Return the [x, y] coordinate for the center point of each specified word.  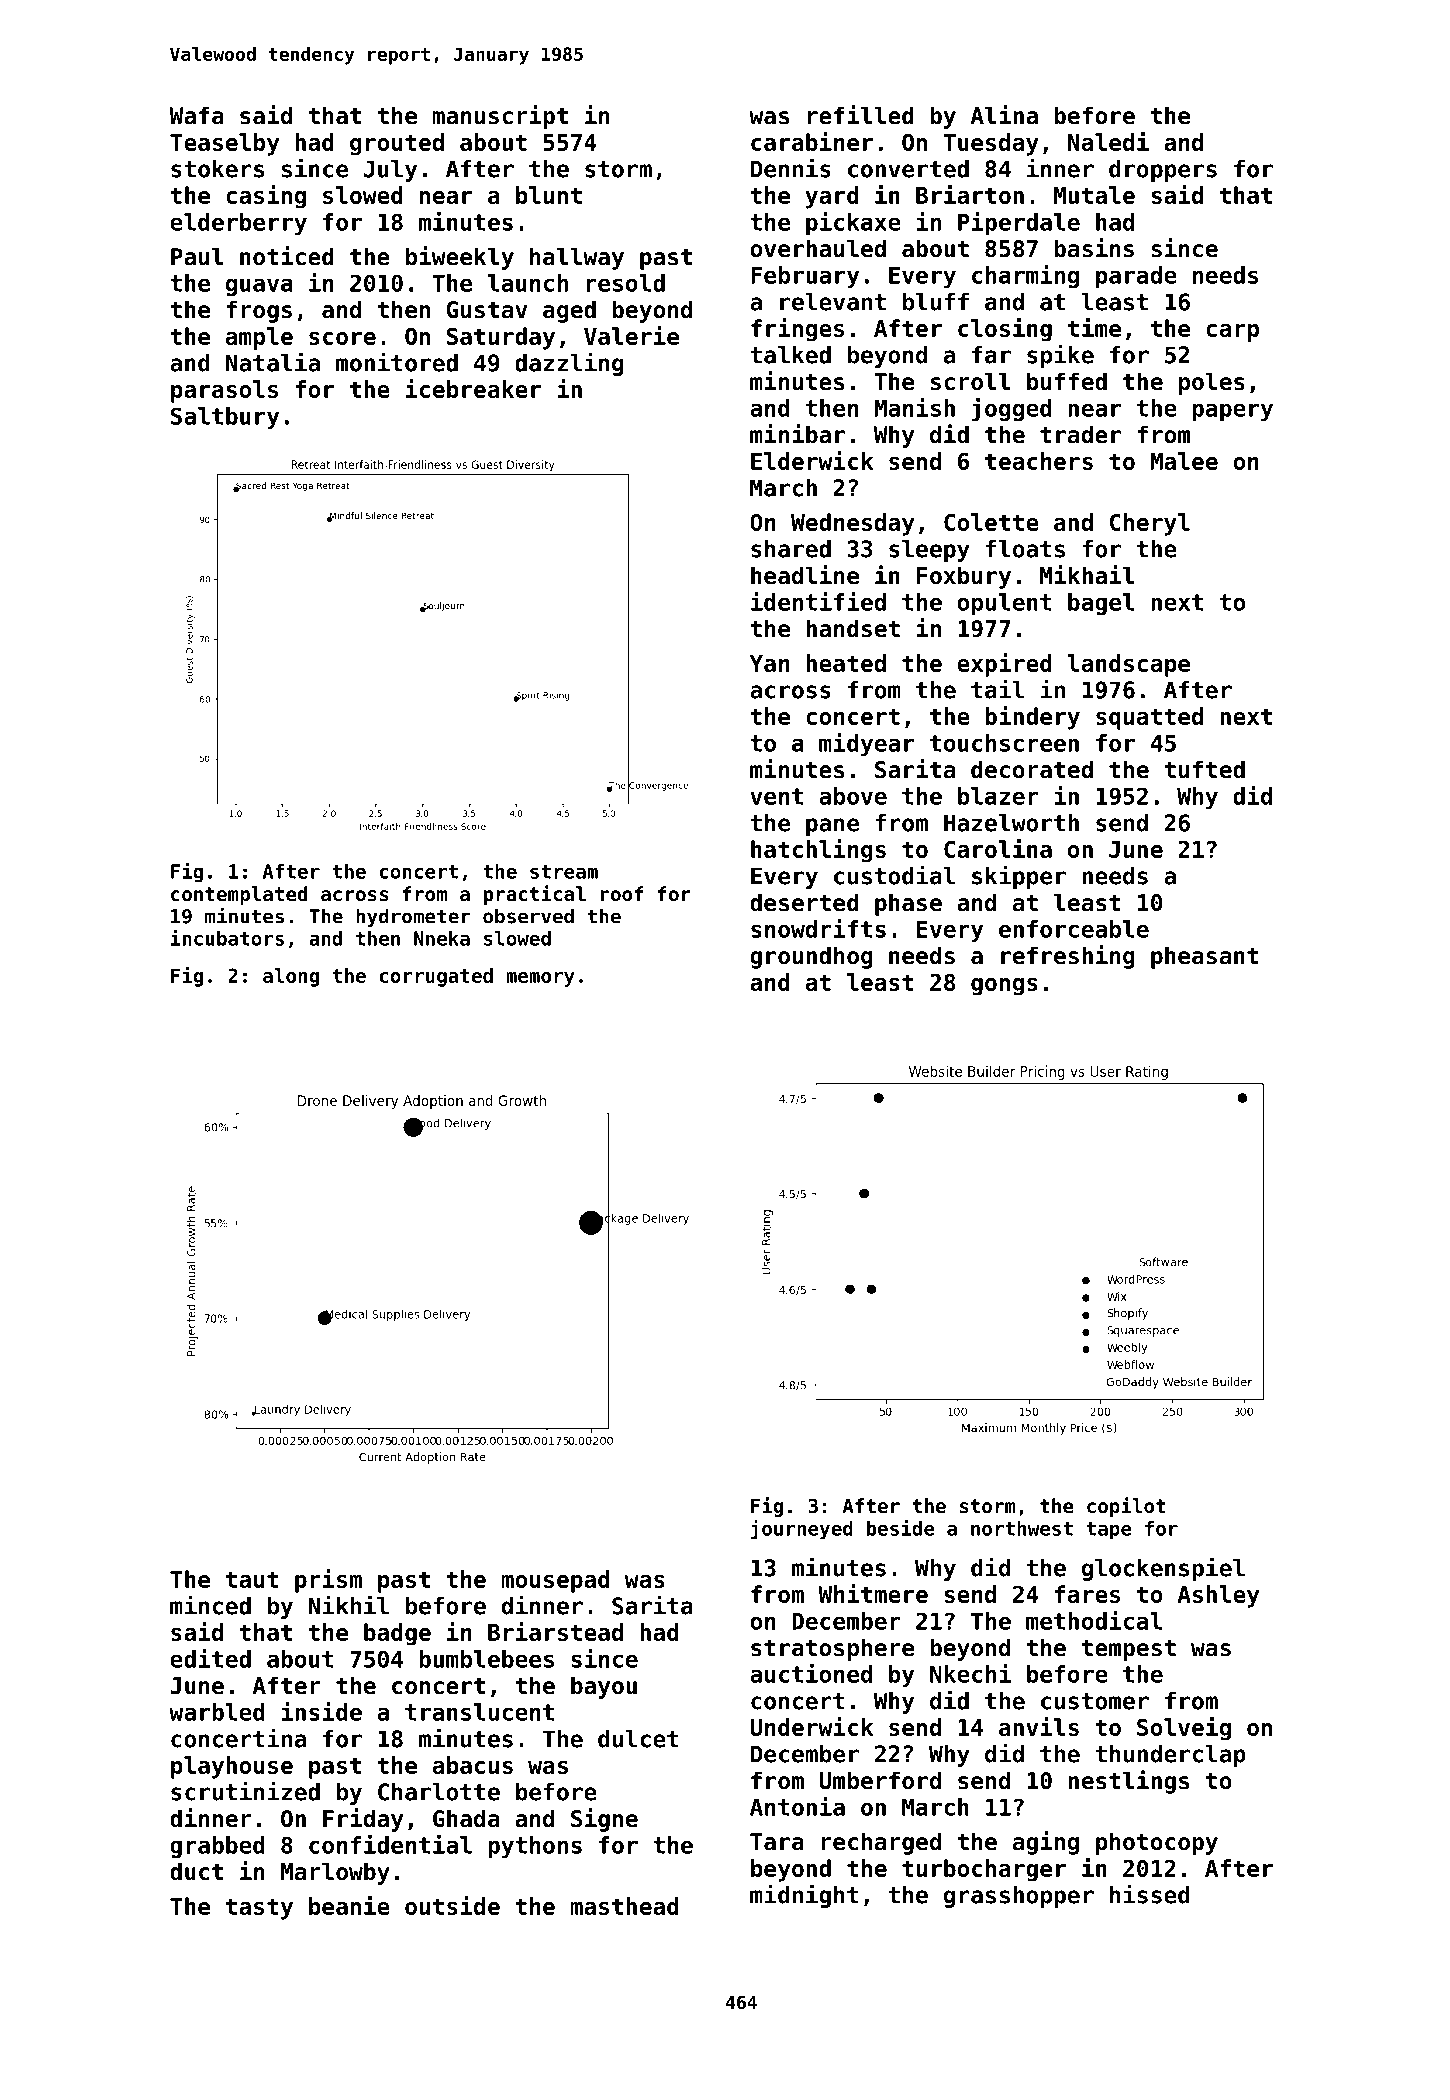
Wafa [196, 115]
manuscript [500, 117]
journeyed [802, 1529]
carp [1232, 333]
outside [452, 1905]
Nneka [442, 938]
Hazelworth [1011, 823]
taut [252, 1579]
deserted [804, 902]
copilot [1126, 1507]
